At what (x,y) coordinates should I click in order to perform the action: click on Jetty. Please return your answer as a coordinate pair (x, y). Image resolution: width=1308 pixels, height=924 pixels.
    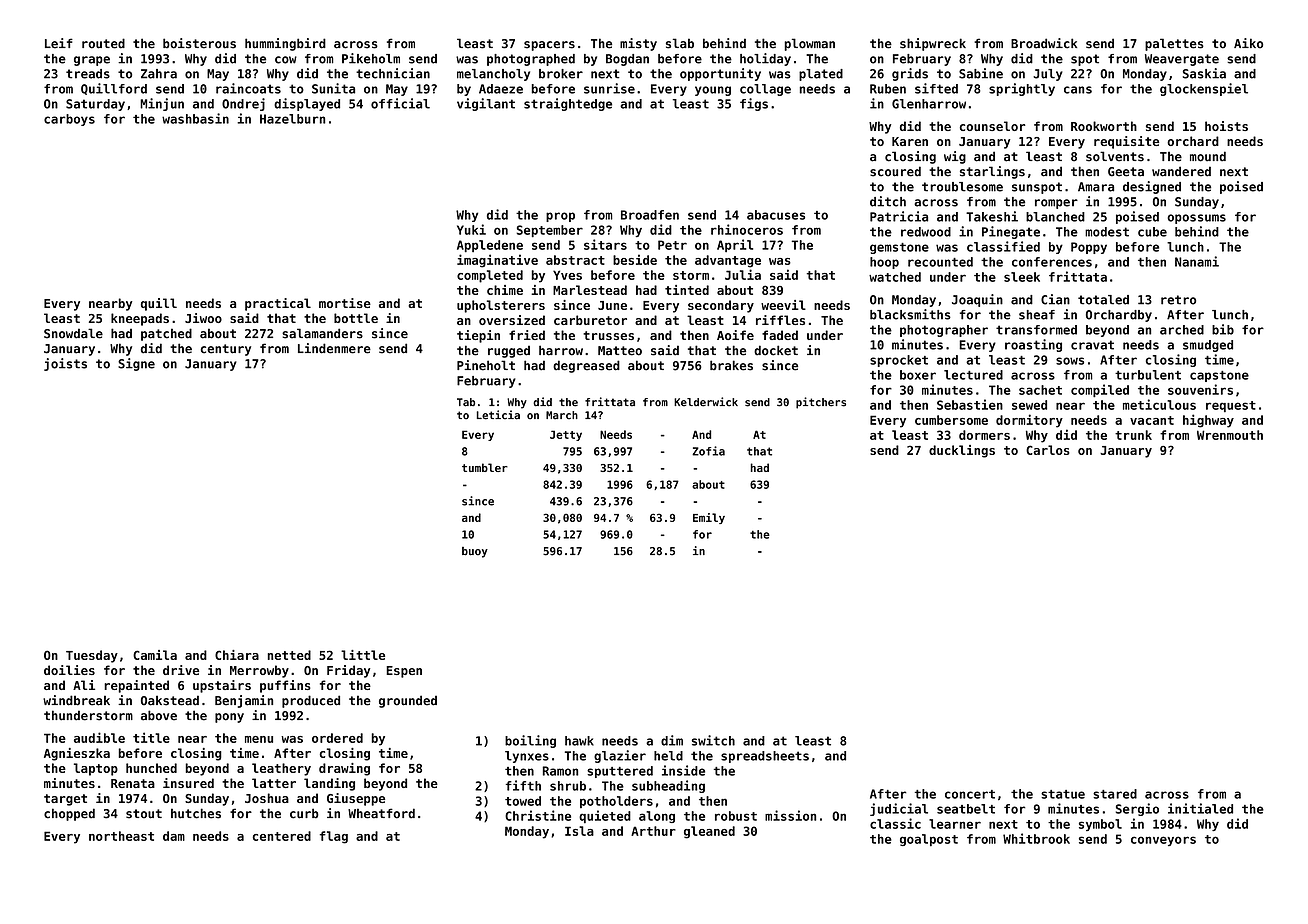
    Looking at the image, I should click on (566, 435).
